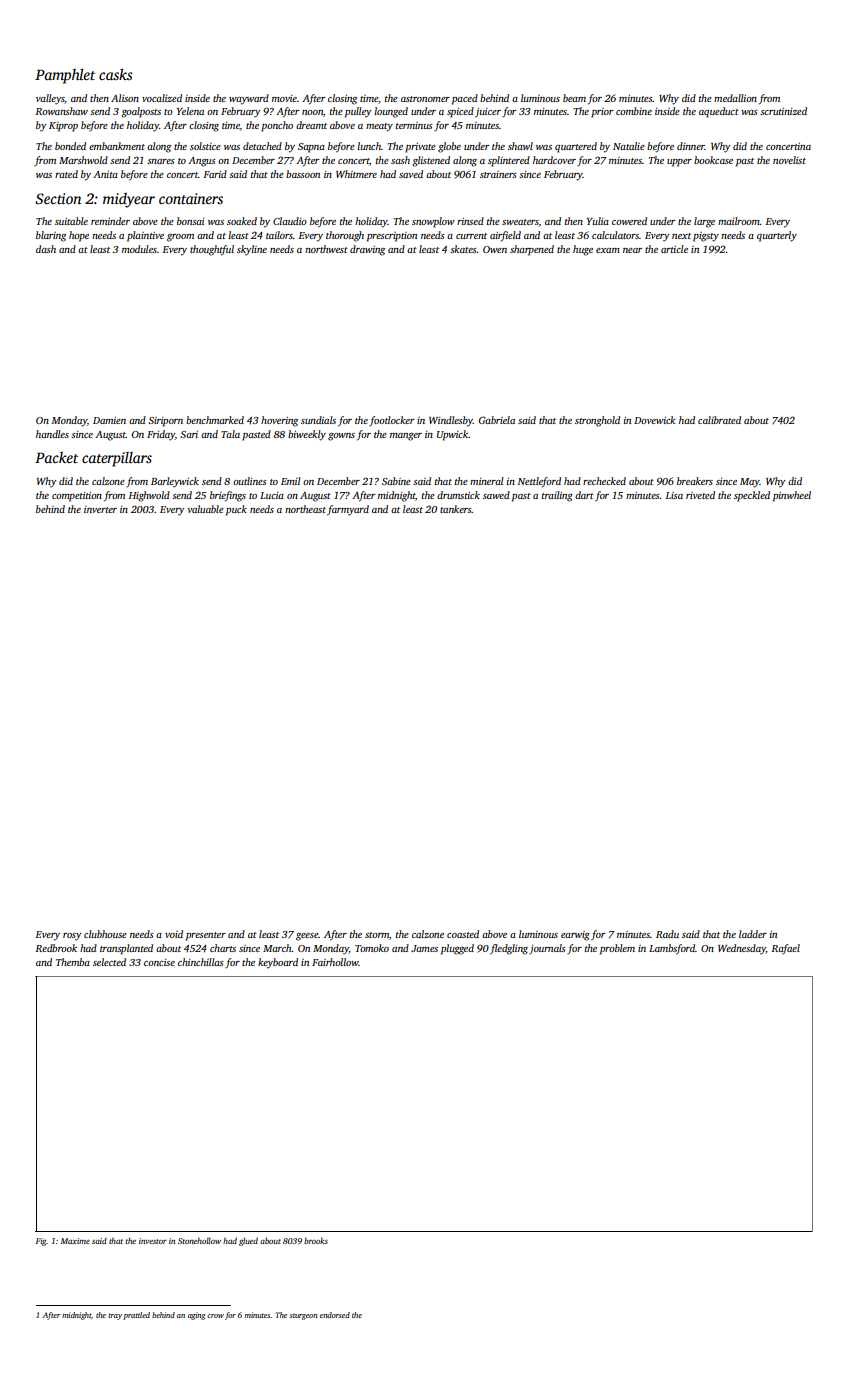 The width and height of the page is (849, 1400). What do you see at coordinates (174, 934) in the page?
I see `void` at bounding box center [174, 934].
